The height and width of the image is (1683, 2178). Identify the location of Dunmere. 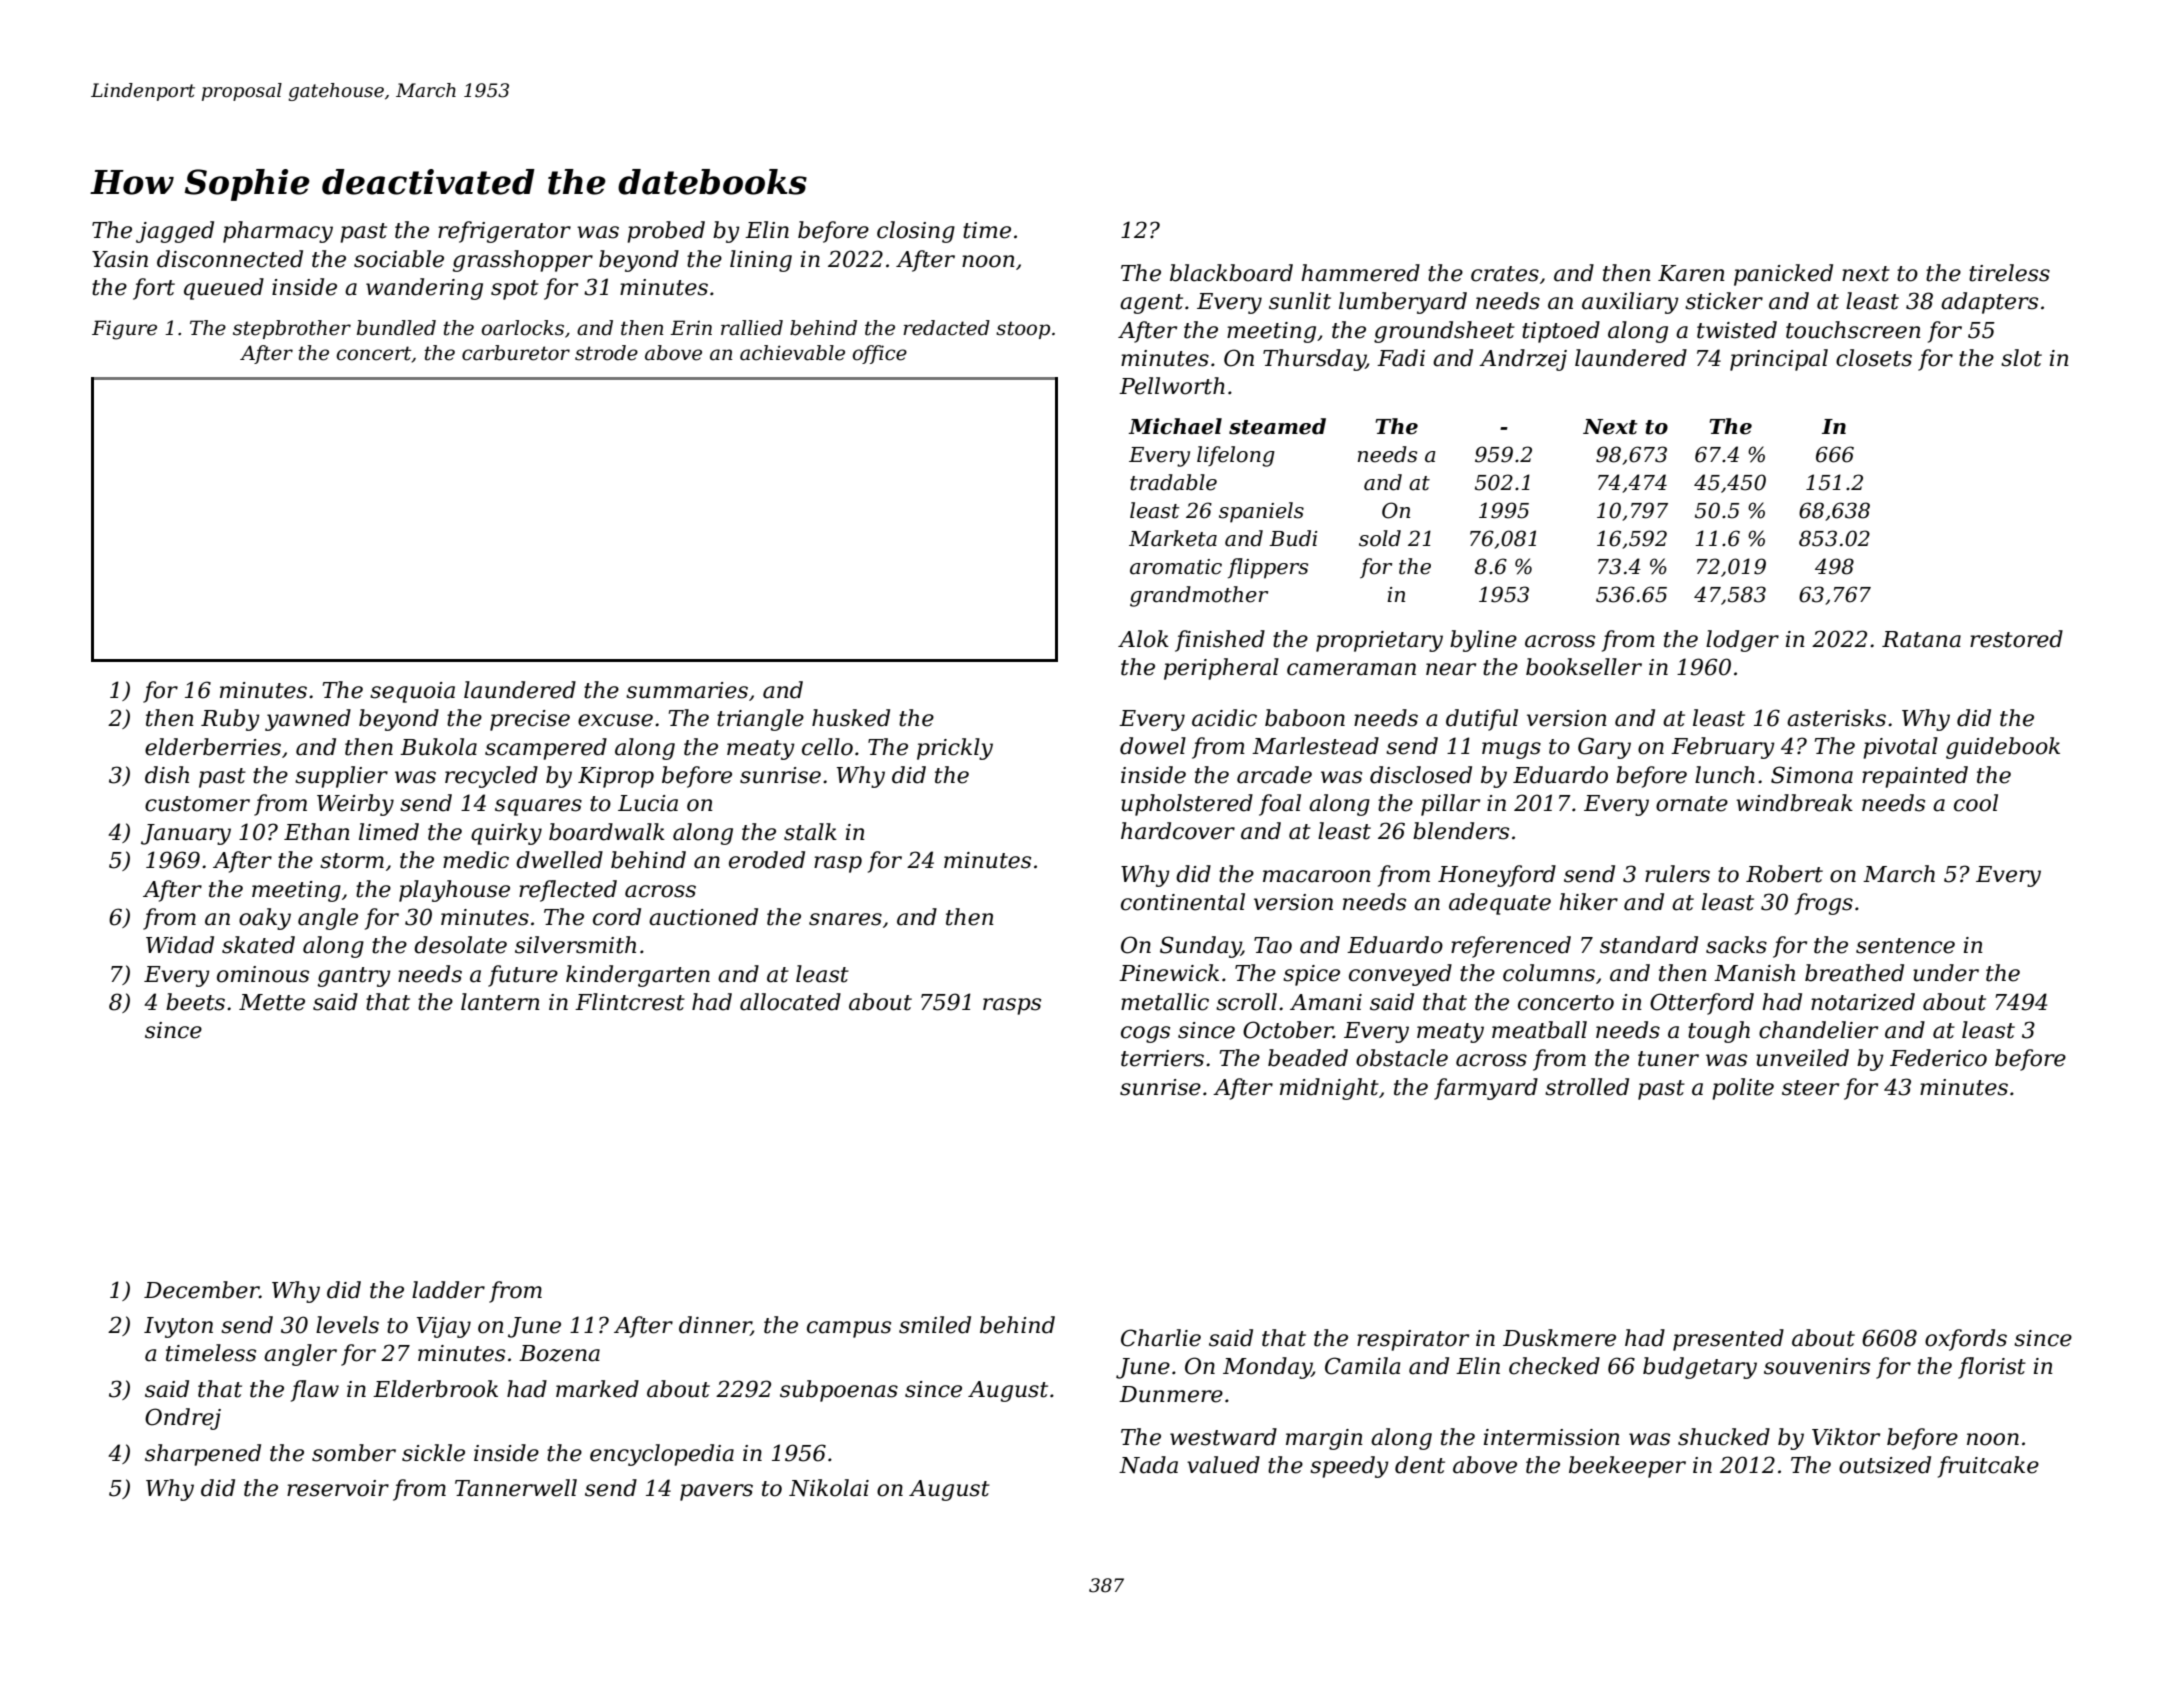
(1171, 1394).
